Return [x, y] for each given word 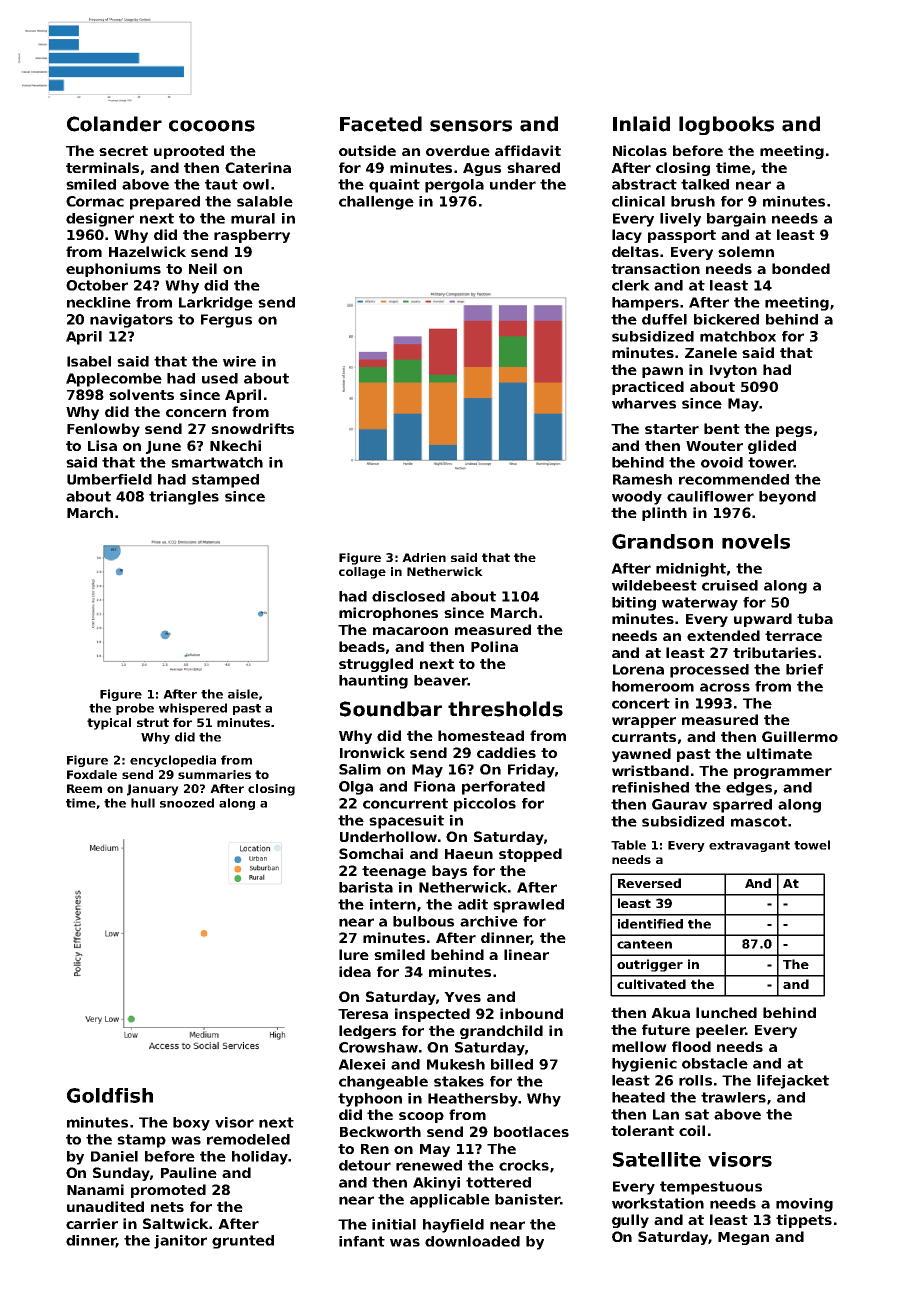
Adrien [424, 557]
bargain [736, 220]
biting [634, 604]
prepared [165, 203]
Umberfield [109, 479]
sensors [471, 126]
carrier [92, 1223]
